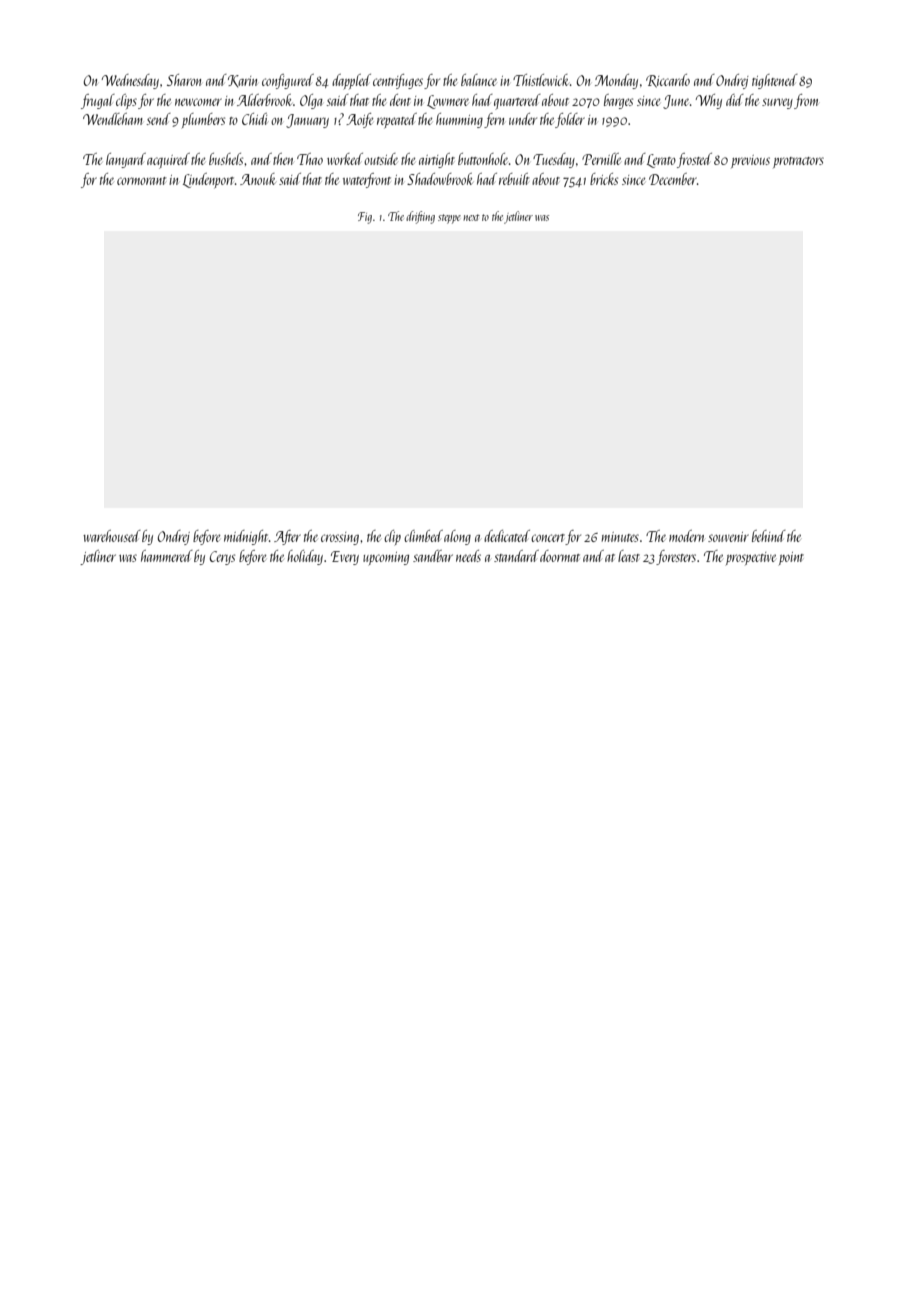  Describe the element at coordinates (471, 217) in the image. I see `next` at that location.
